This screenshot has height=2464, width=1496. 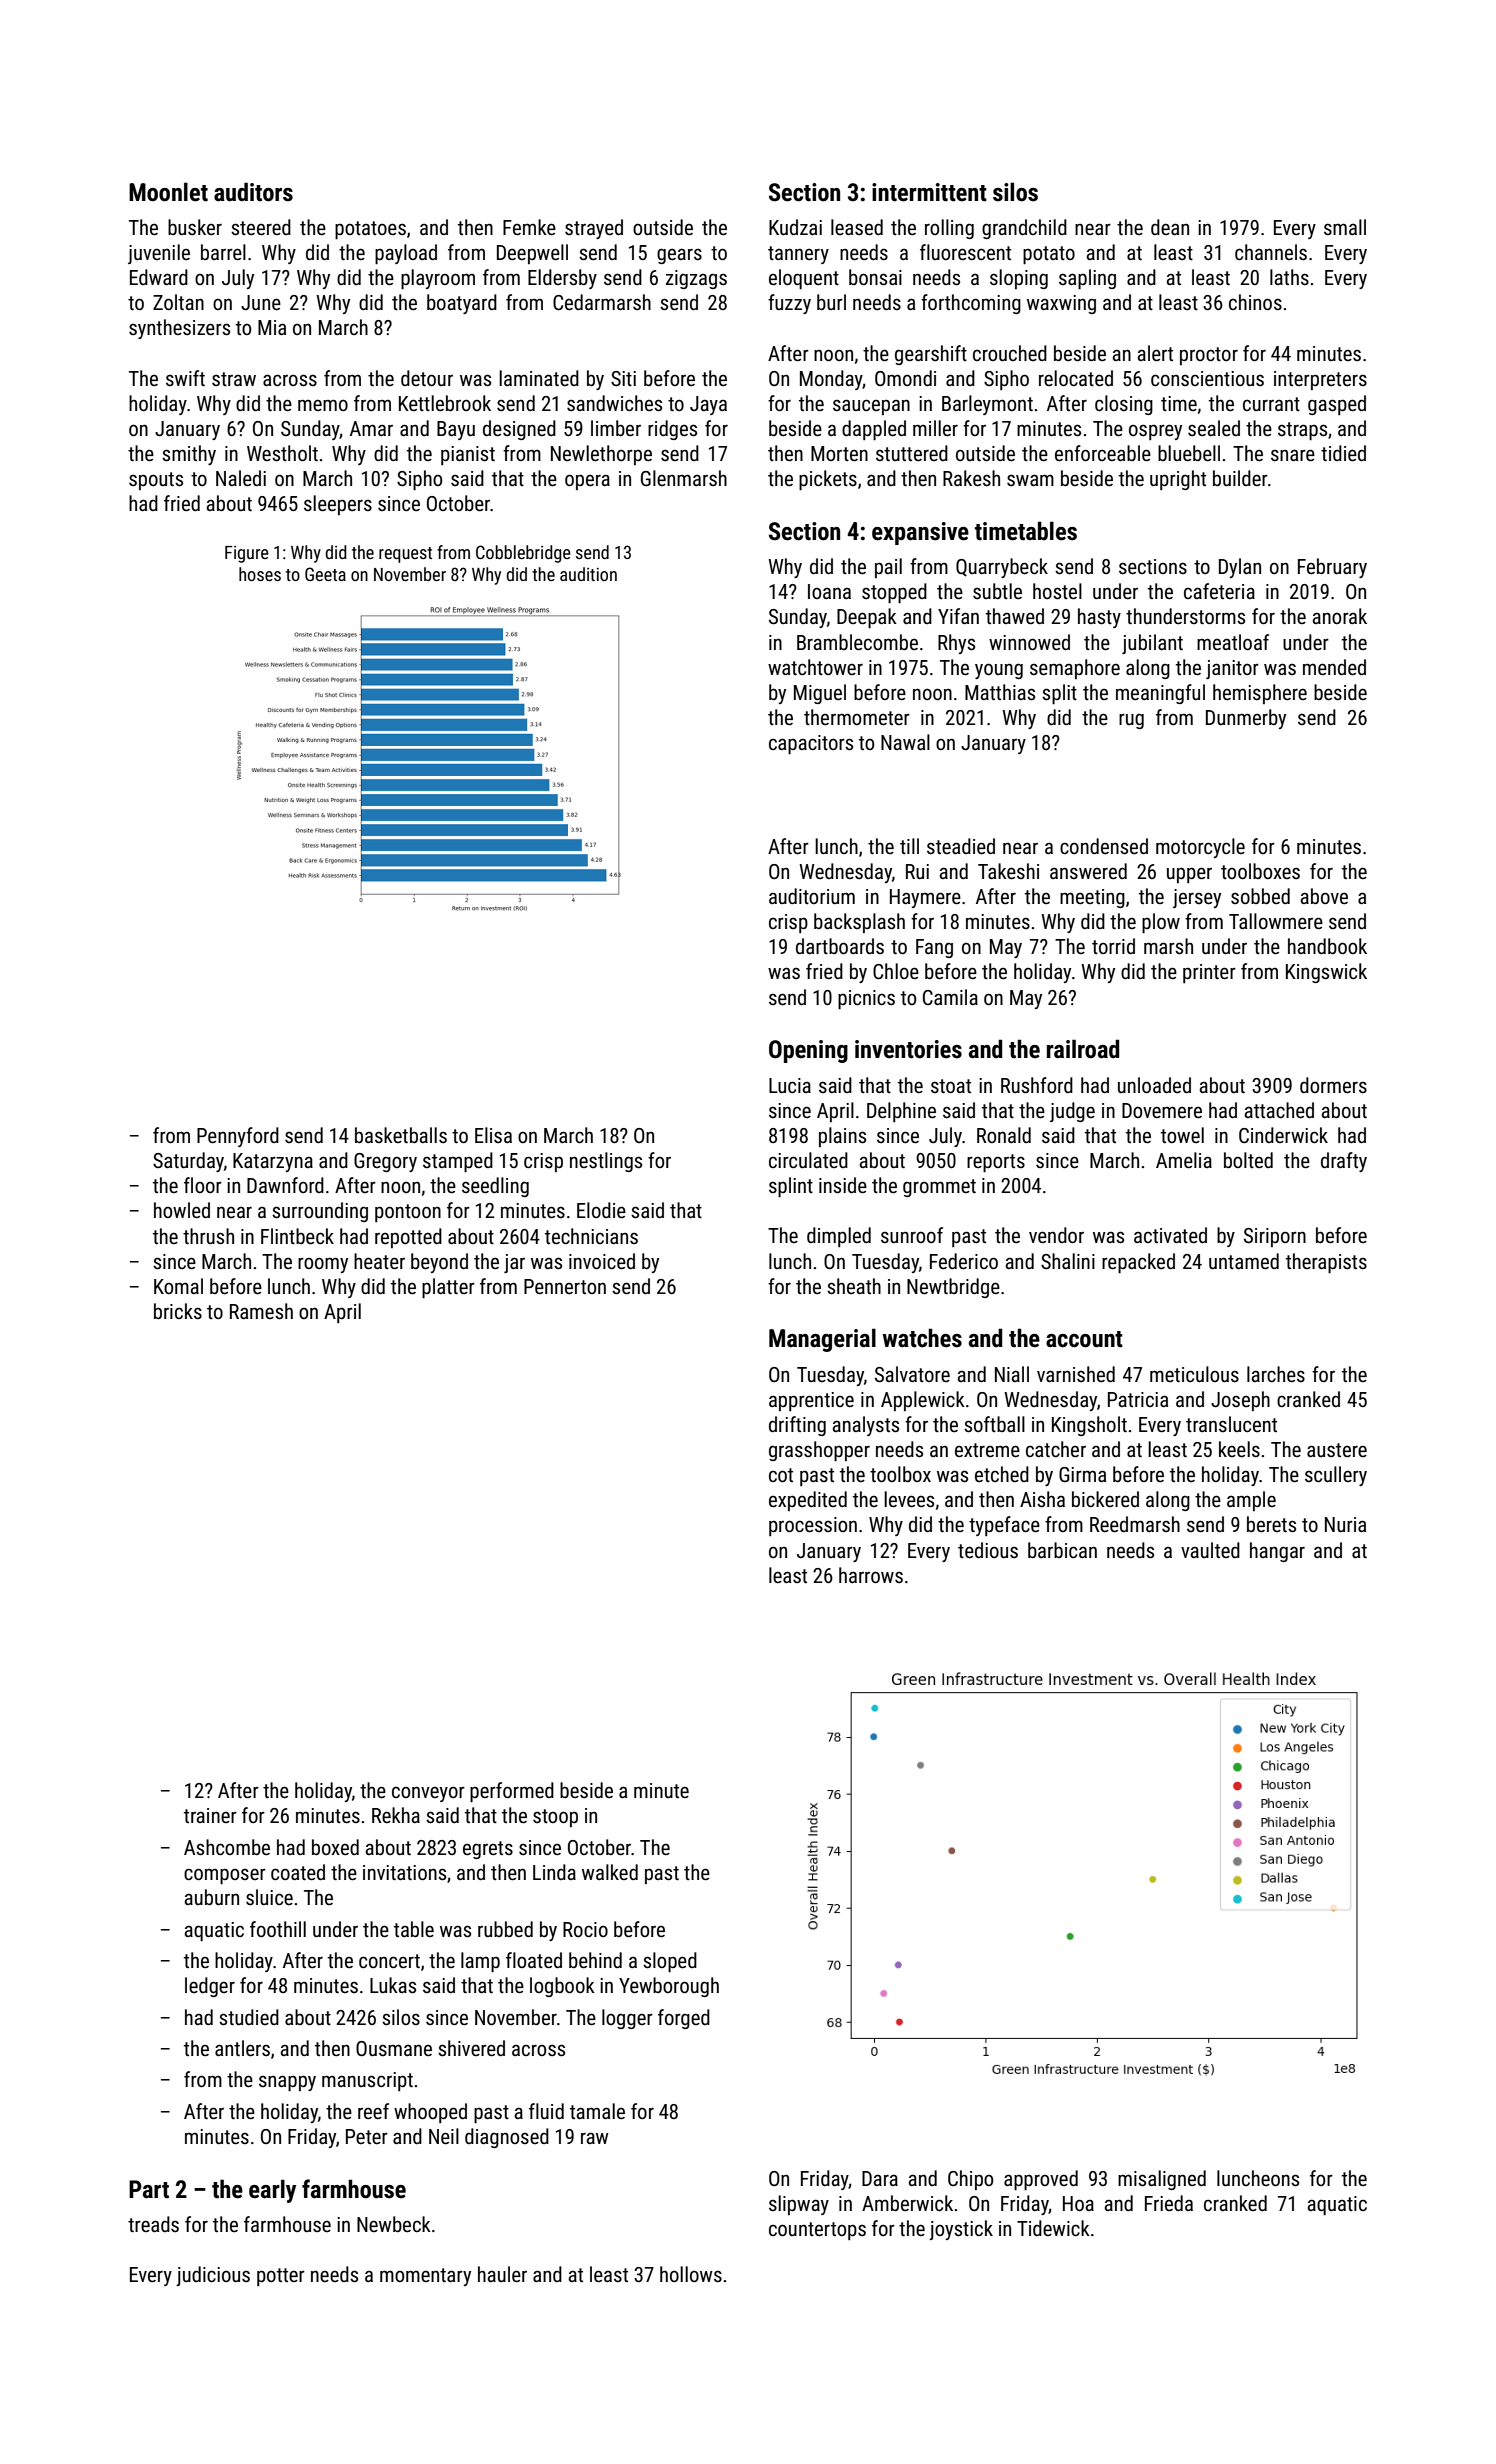 What do you see at coordinates (213, 2276) in the screenshot?
I see `judicious` at bounding box center [213, 2276].
